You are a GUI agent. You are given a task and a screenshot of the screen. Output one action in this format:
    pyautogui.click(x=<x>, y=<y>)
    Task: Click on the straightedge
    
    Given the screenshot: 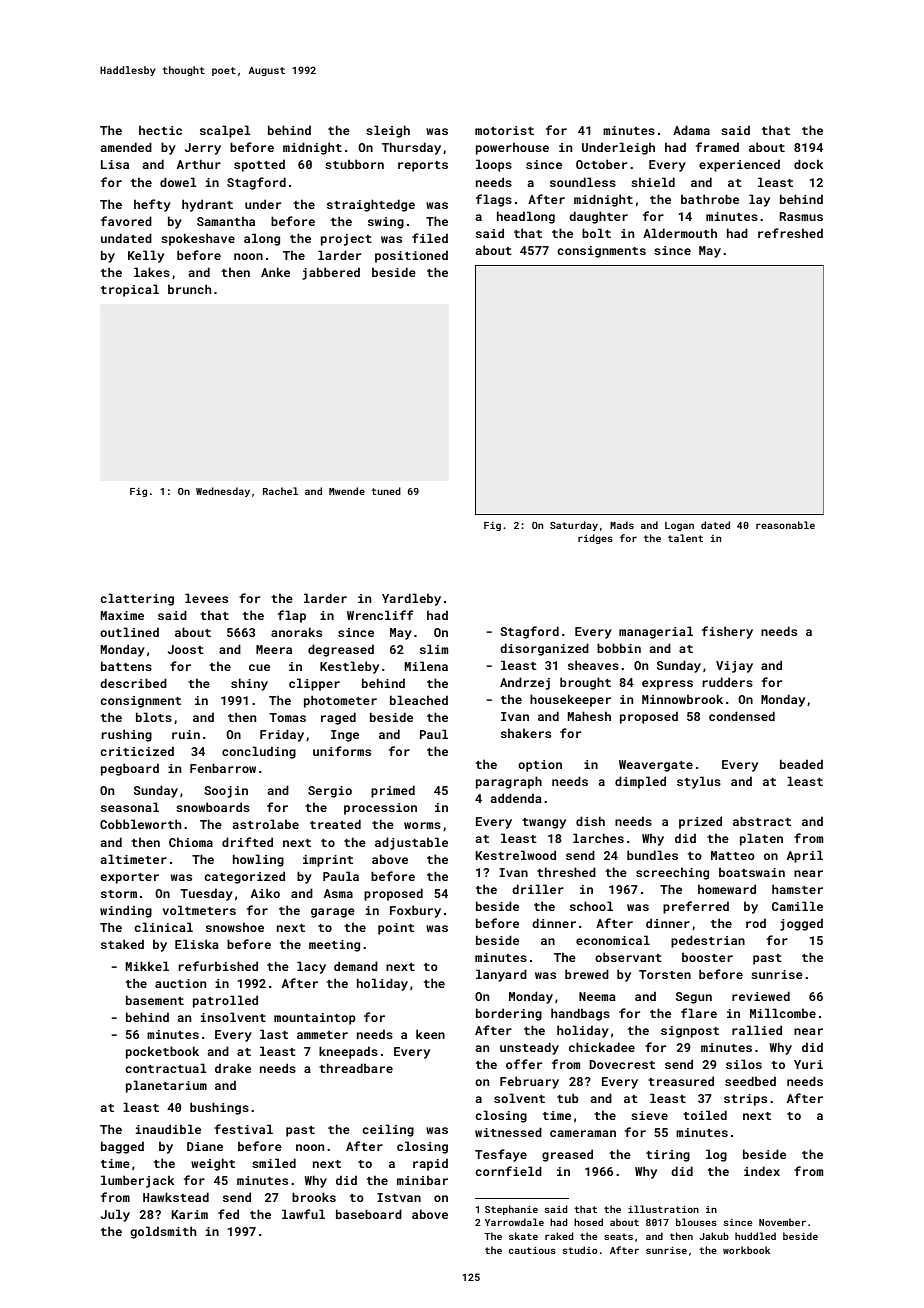 What is the action you would take?
    pyautogui.click(x=371, y=205)
